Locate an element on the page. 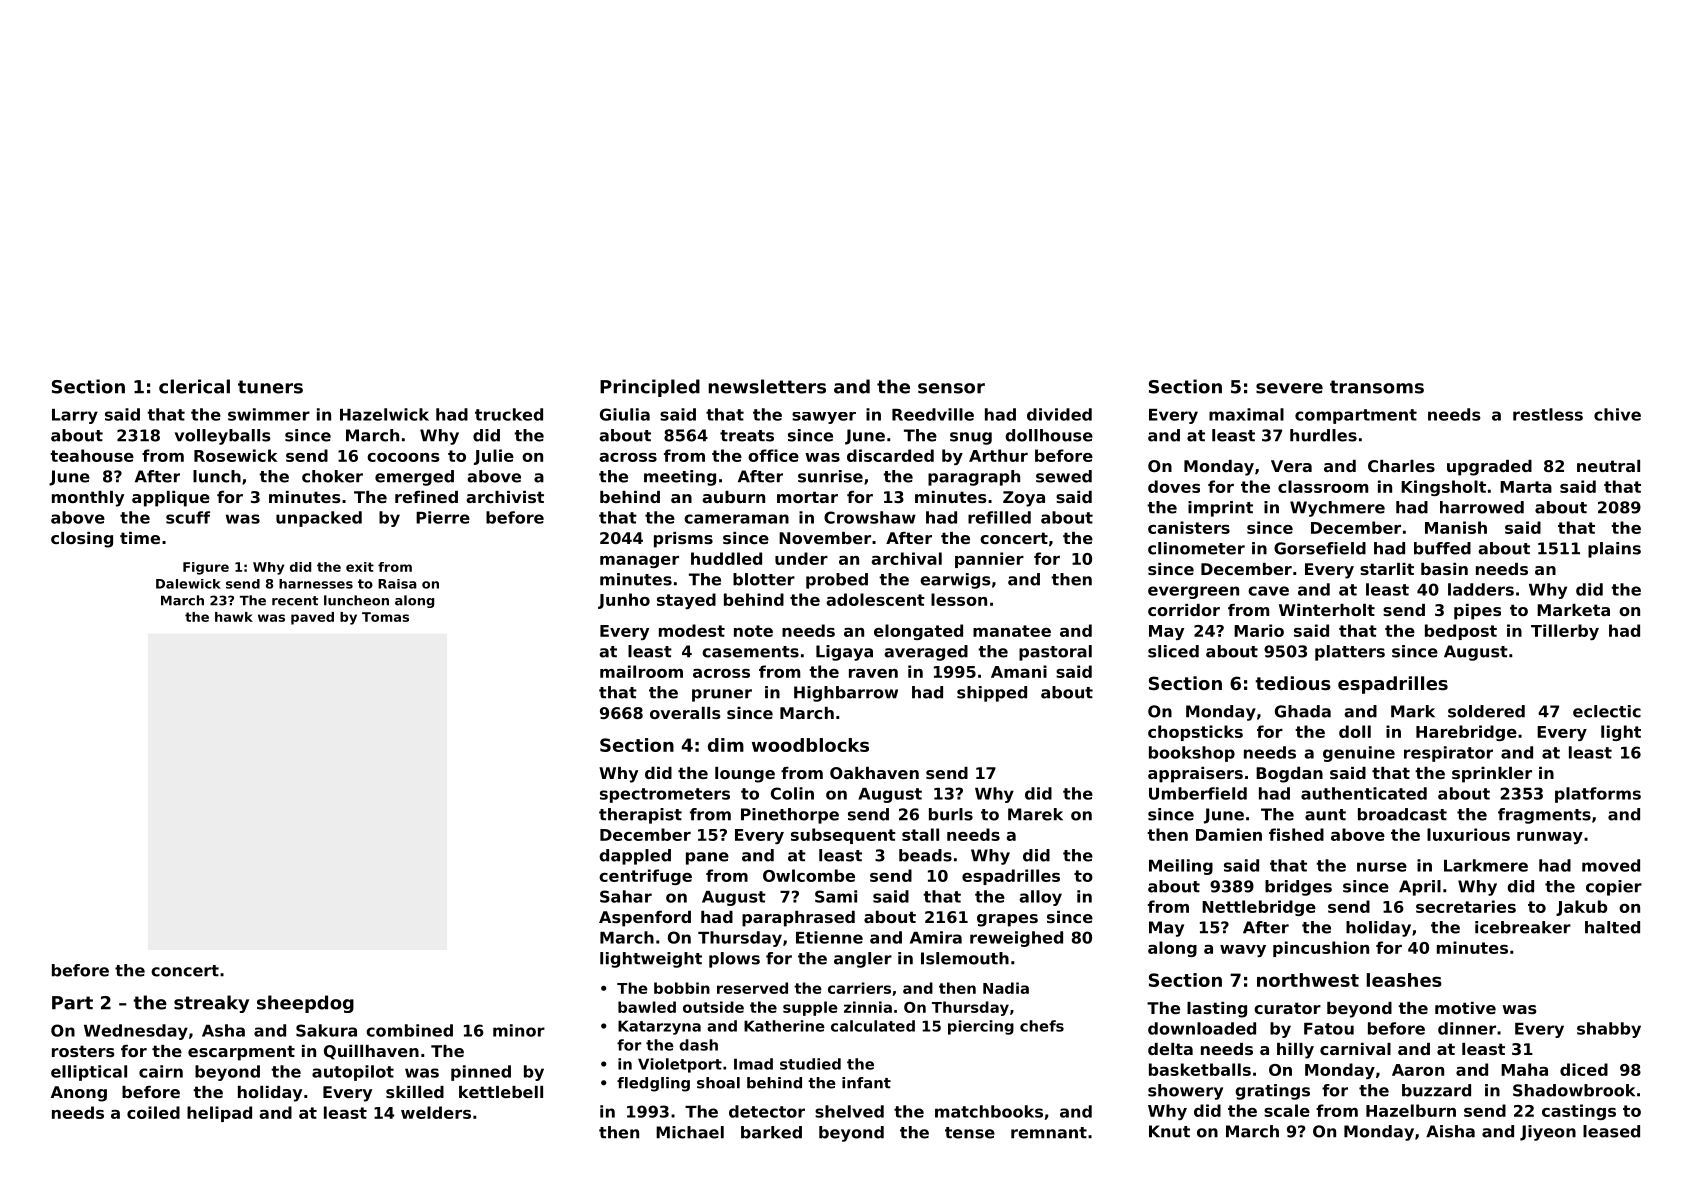 This page has height=1196, width=1692. icebreaker is located at coordinates (1523, 927).
